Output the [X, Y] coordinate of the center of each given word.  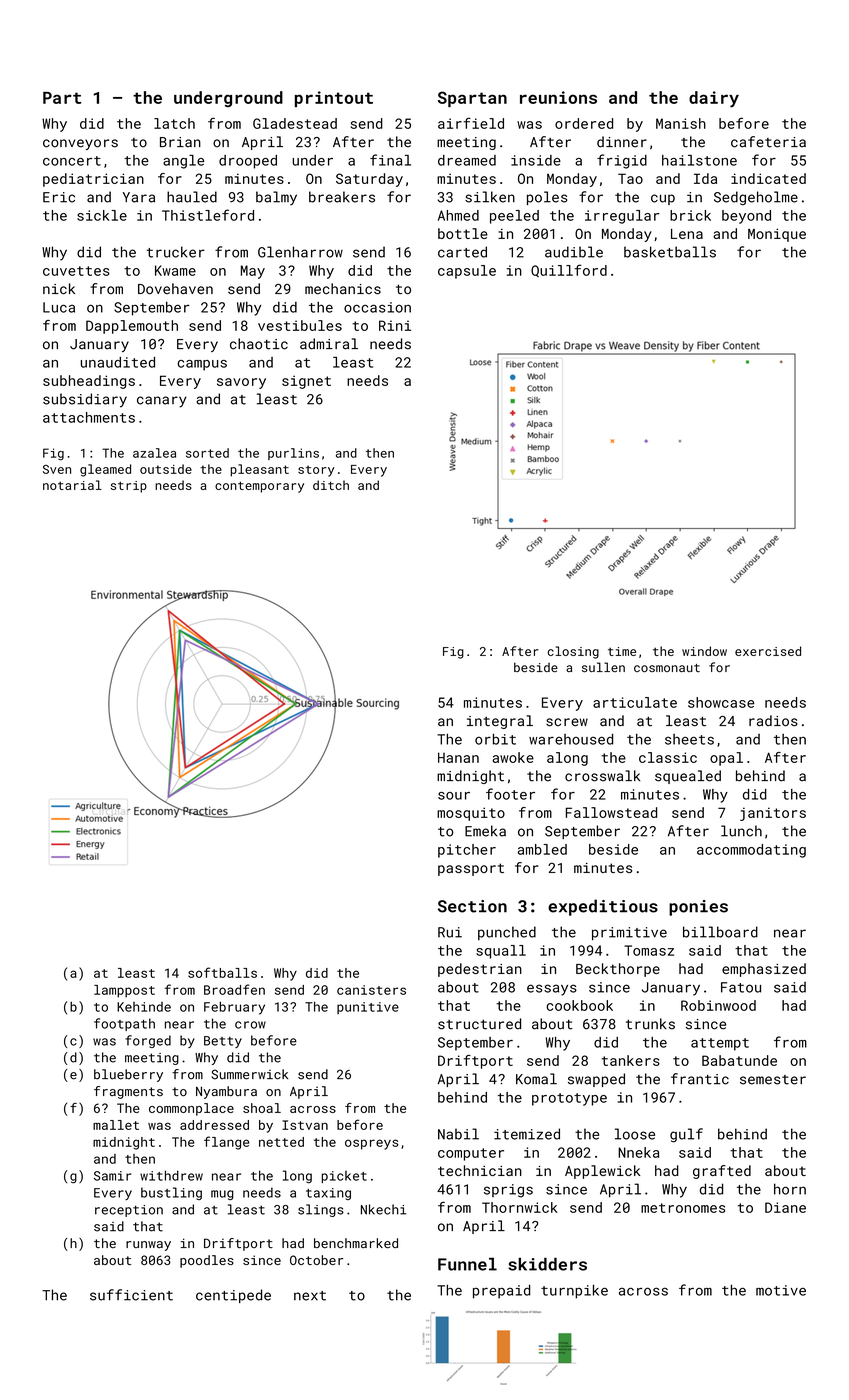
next [310, 1296]
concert [72, 161]
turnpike [574, 1292]
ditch [331, 485]
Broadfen [234, 989]
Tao [630, 178]
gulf [686, 1135]
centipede [233, 1296]
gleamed [105, 470]
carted [462, 252]
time [622, 651]
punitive [368, 1008]
